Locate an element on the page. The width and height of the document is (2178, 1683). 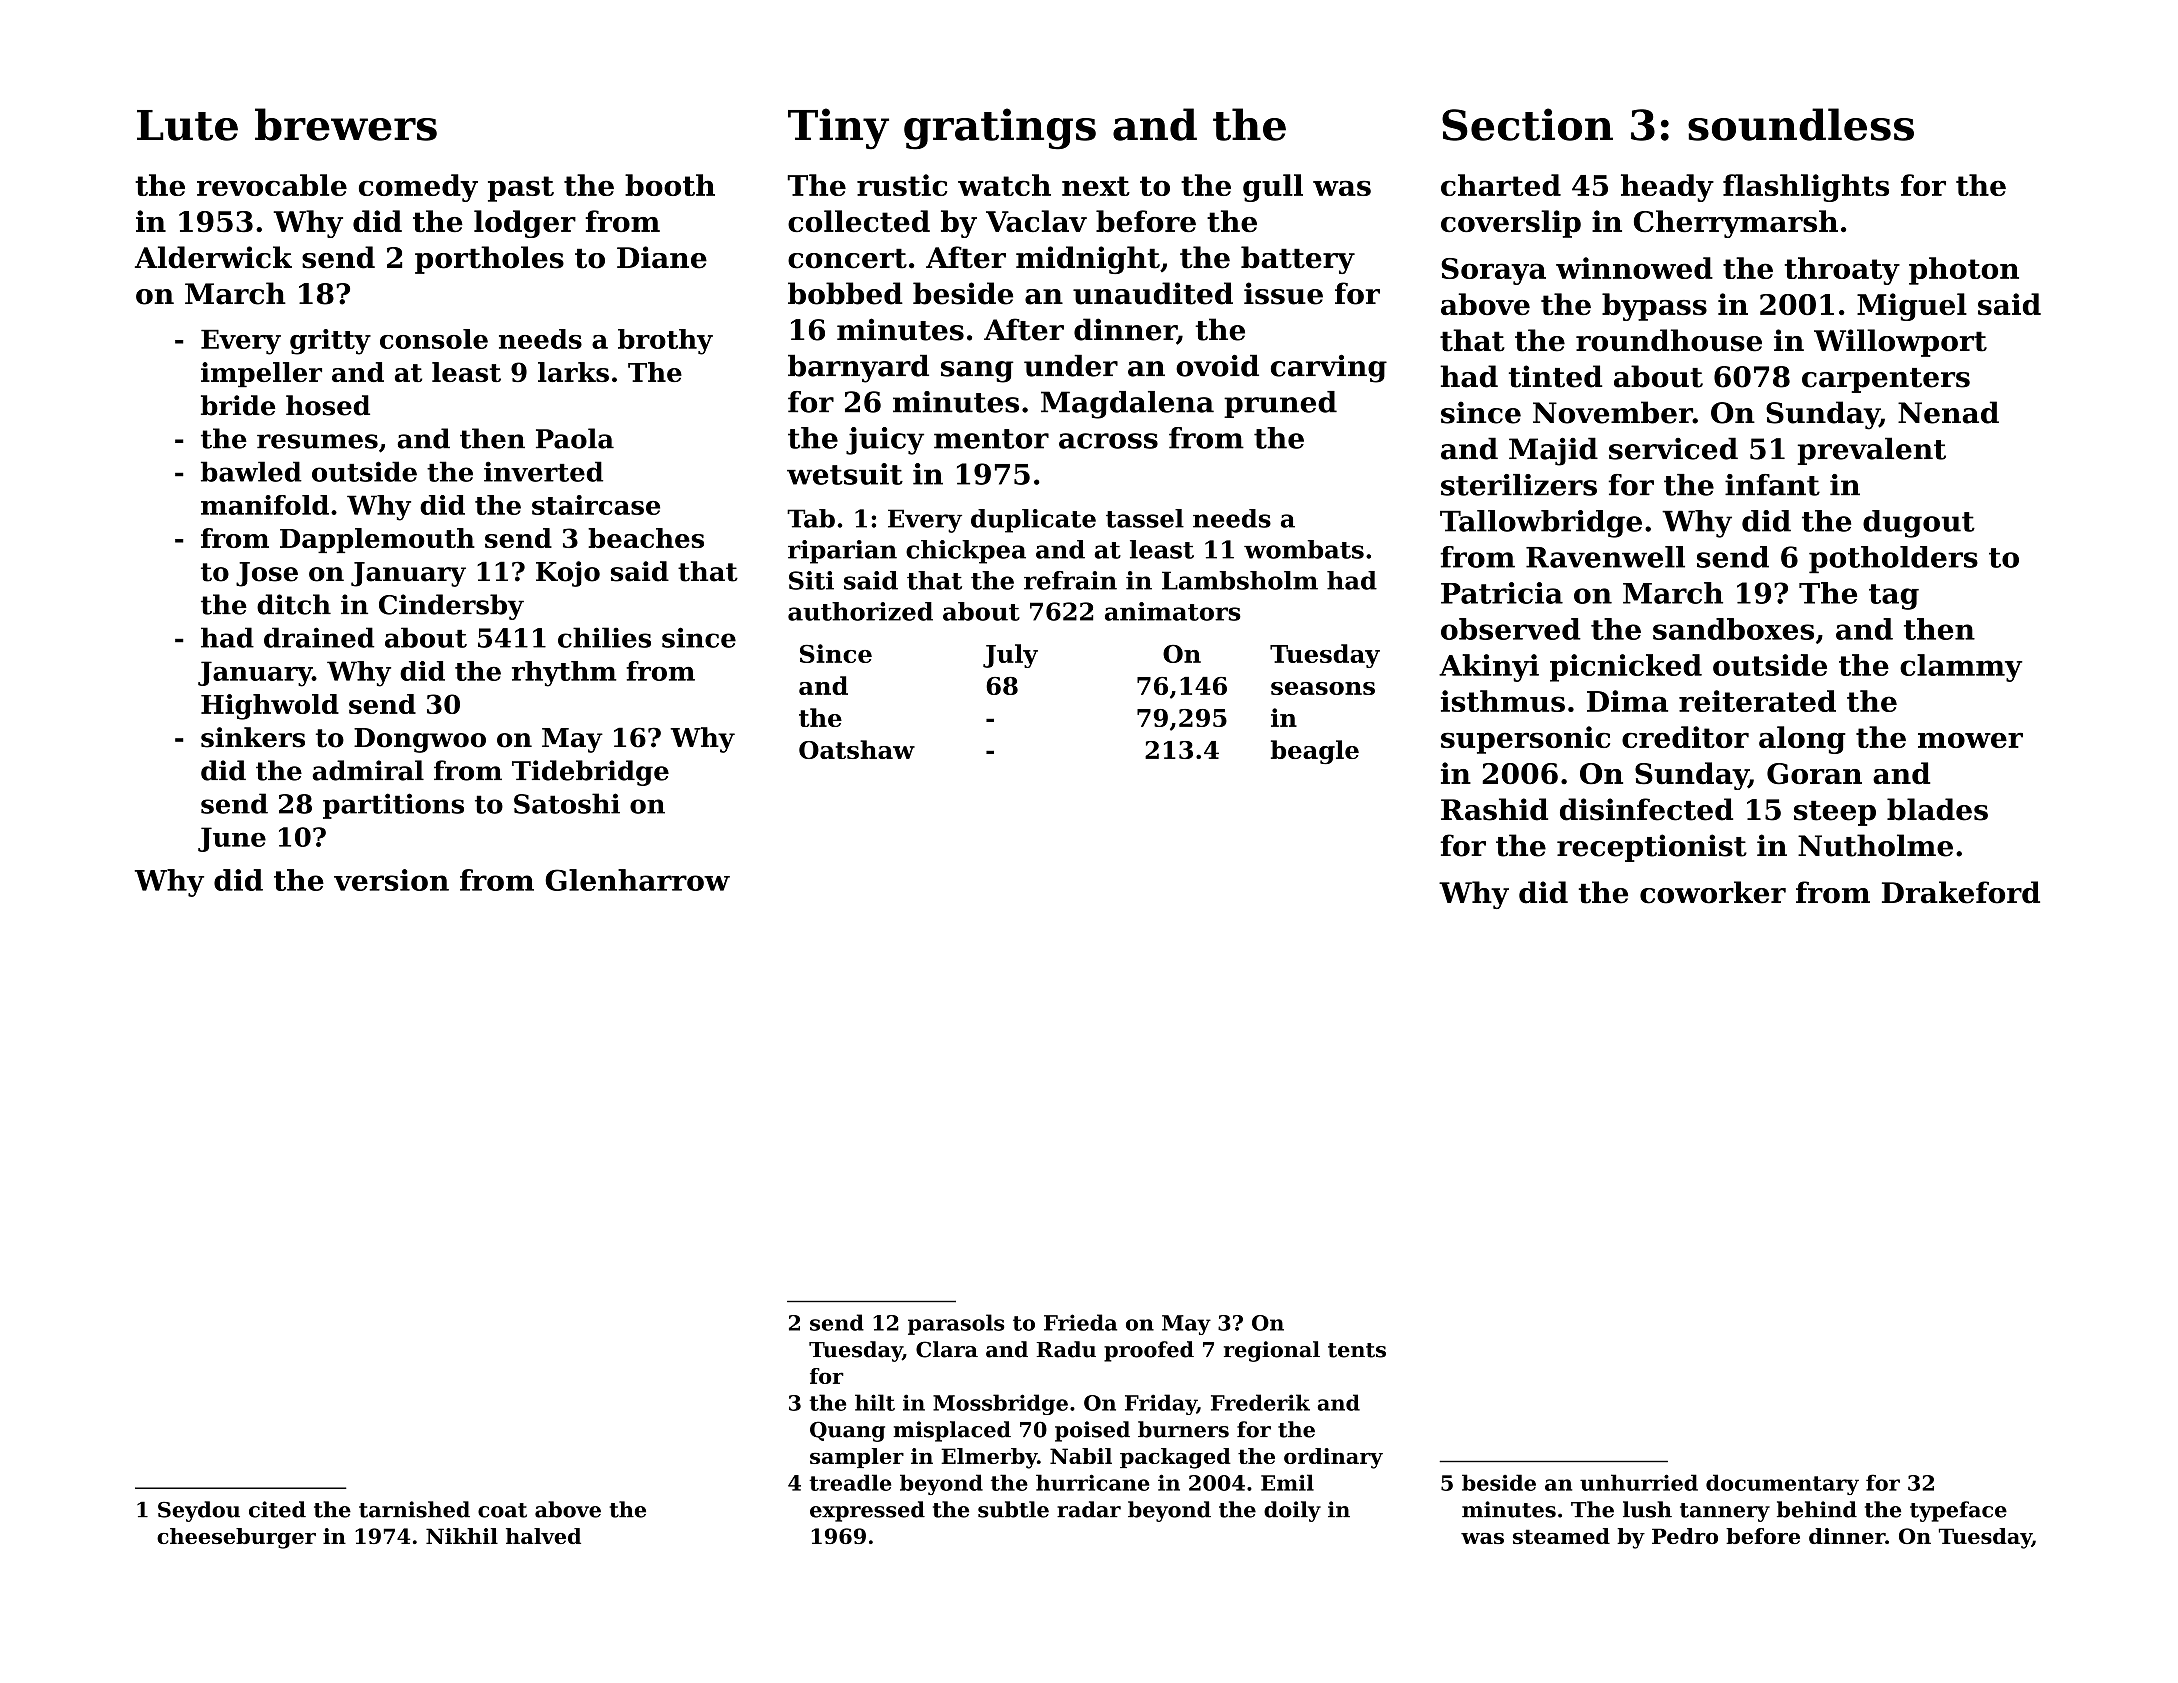
tag is located at coordinates (1894, 597).
